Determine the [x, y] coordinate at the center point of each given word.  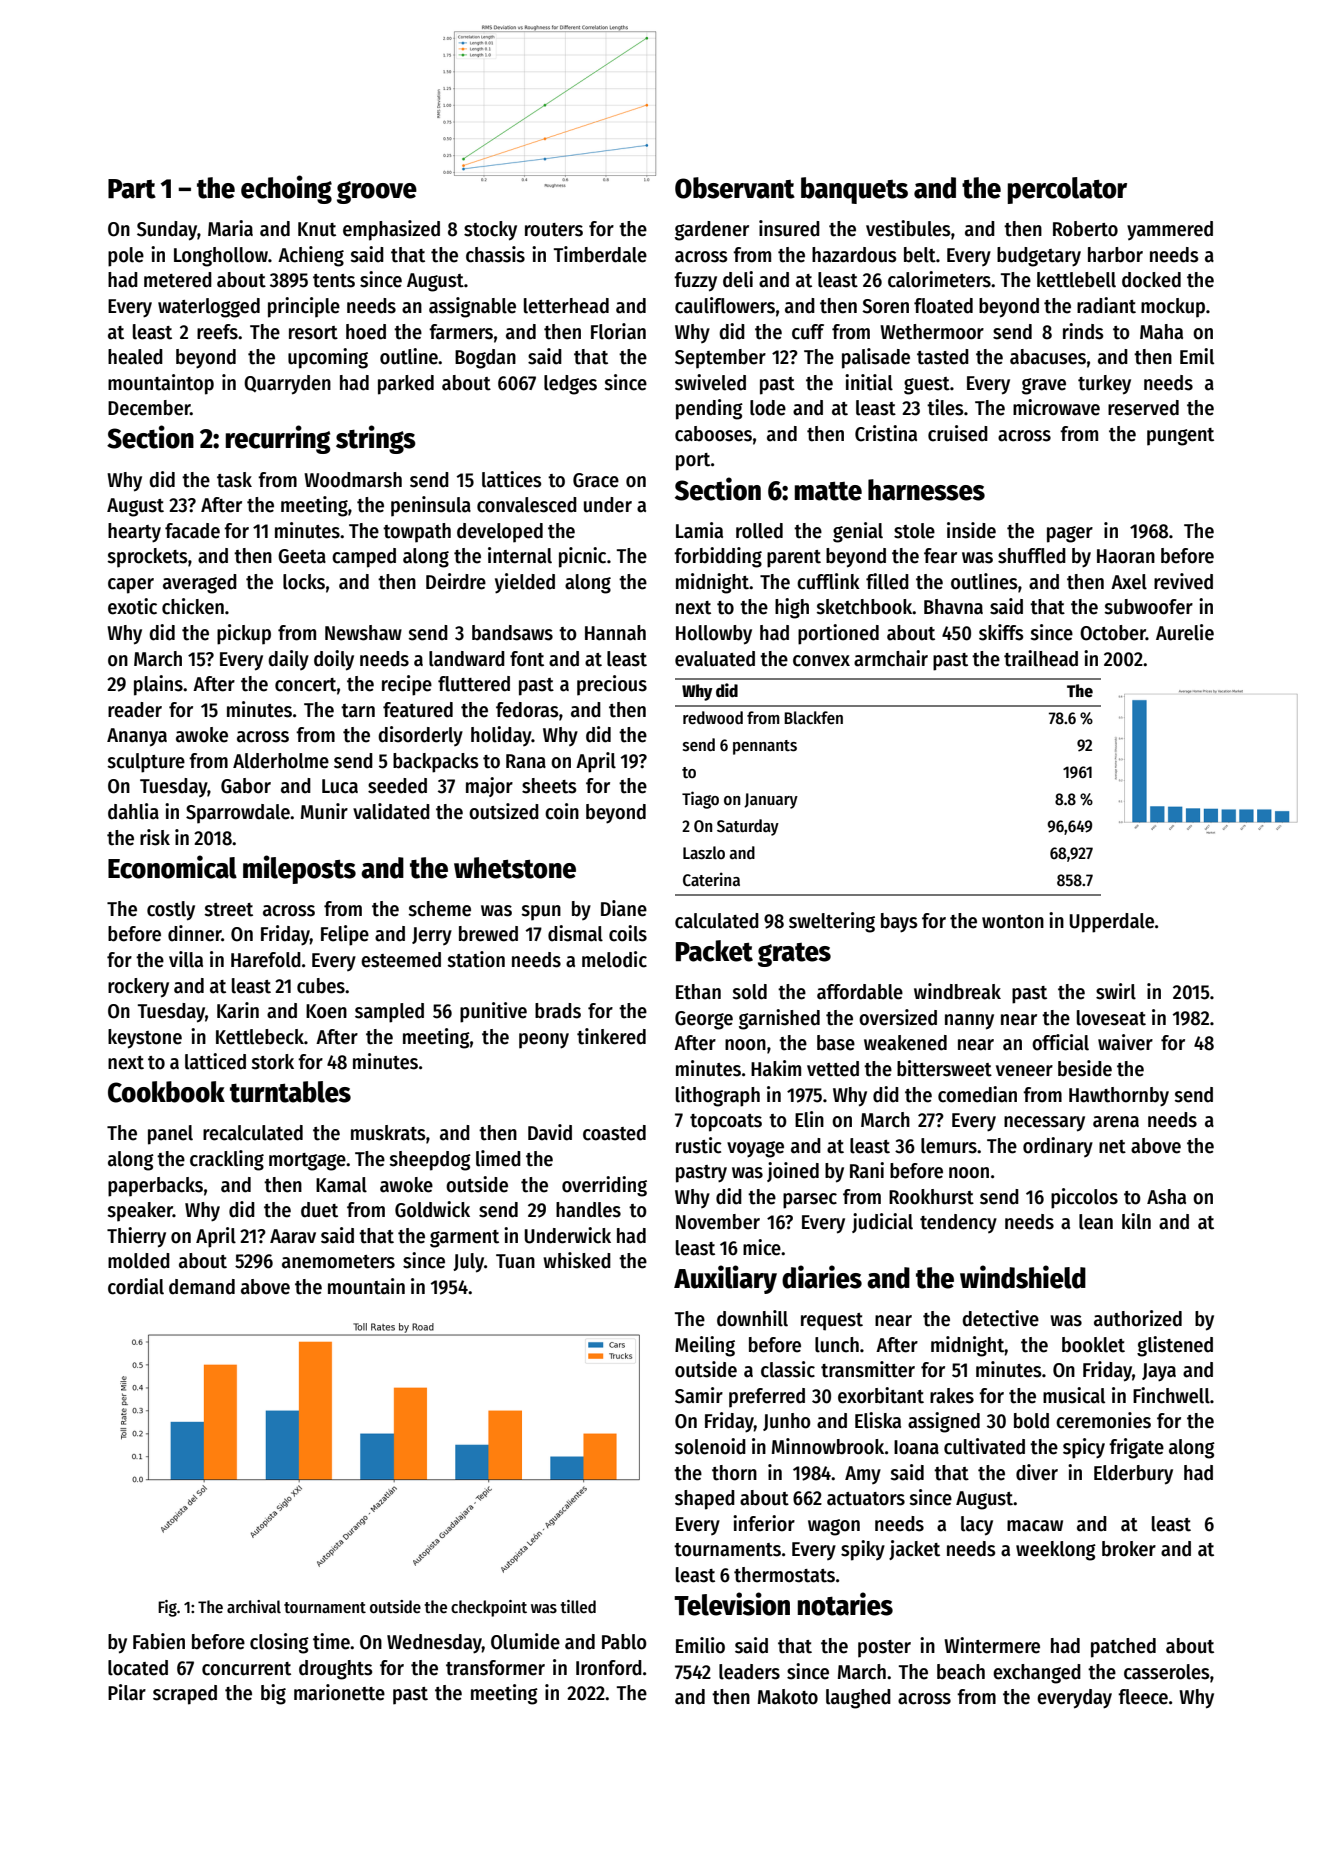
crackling [227, 1160]
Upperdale [1112, 923]
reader [135, 710]
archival [254, 1607]
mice [762, 1247]
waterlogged [209, 308]
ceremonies [1103, 1420]
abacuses [1048, 357]
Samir [699, 1395]
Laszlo [704, 853]
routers [554, 230]
